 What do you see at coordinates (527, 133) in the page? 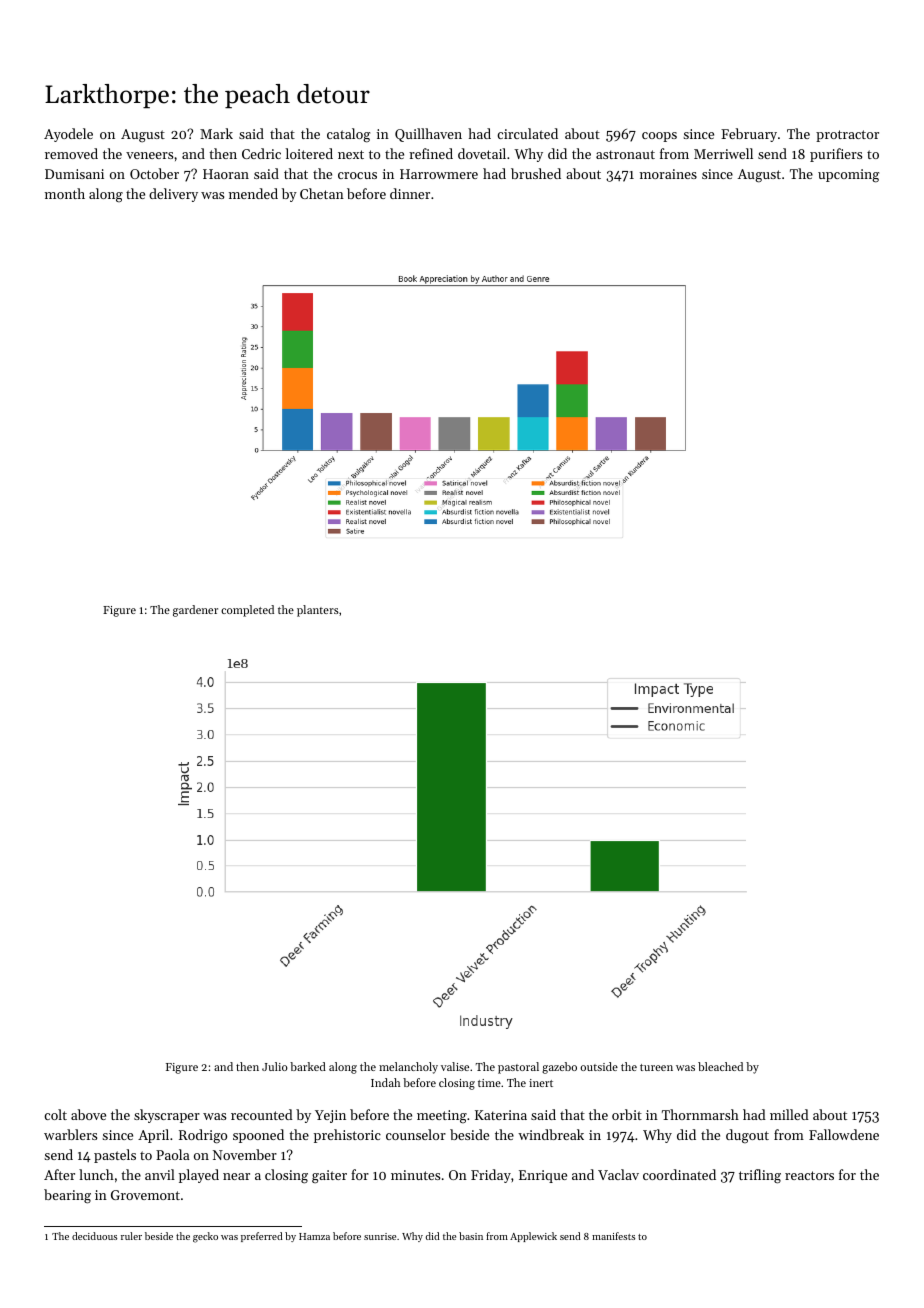
I see `circulated` at bounding box center [527, 133].
